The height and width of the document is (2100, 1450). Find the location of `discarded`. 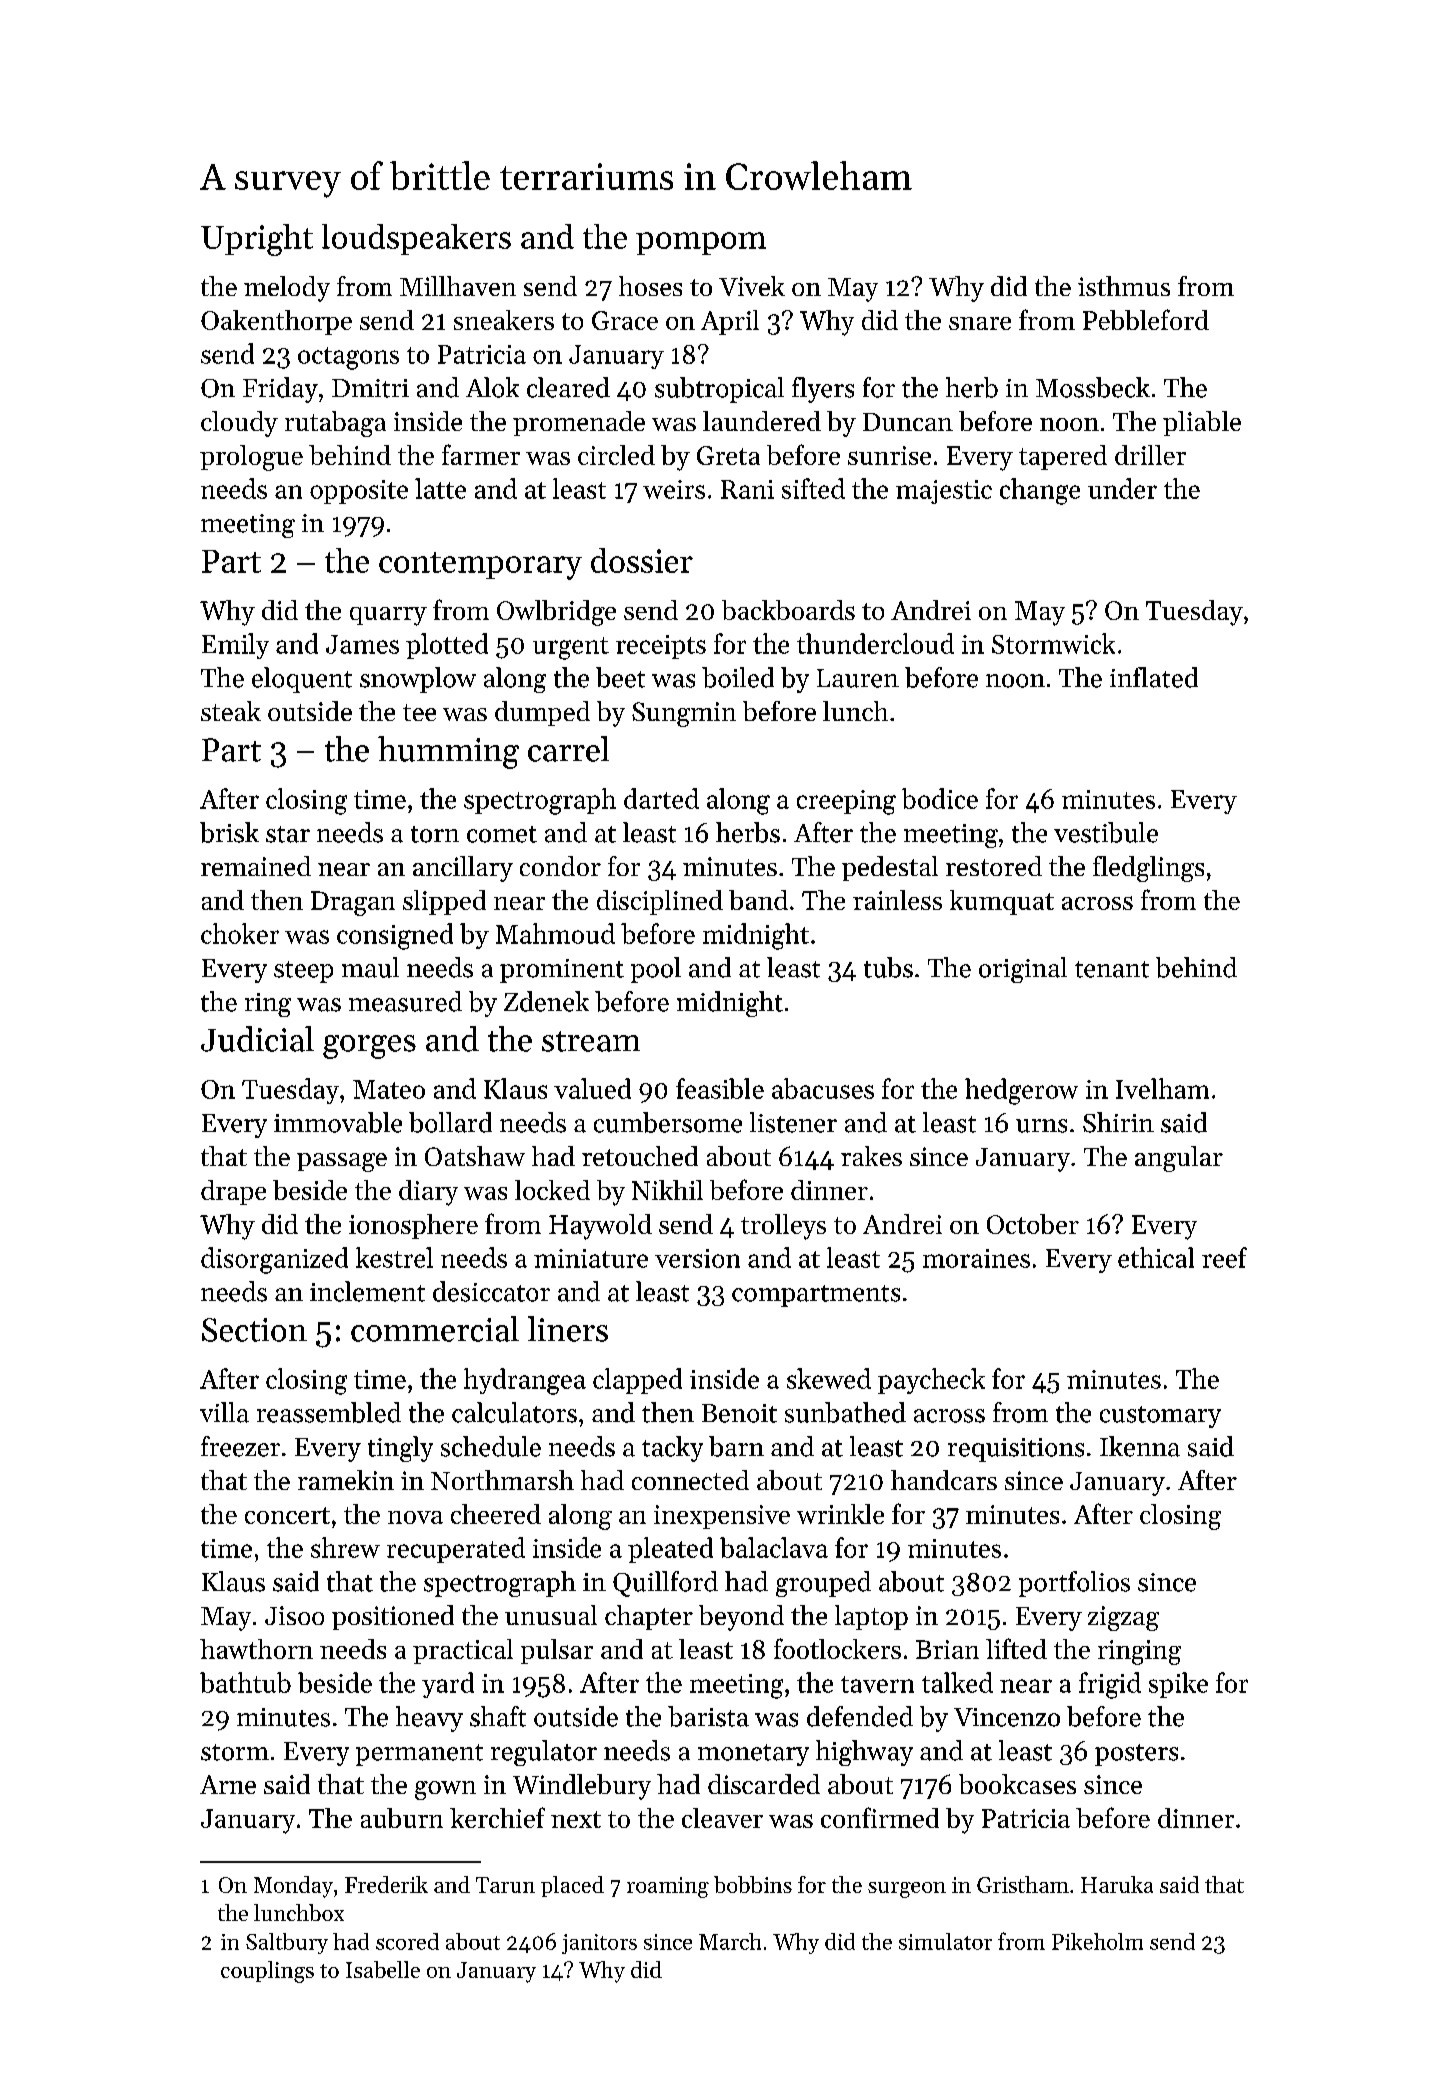

discarded is located at coordinates (764, 1784).
